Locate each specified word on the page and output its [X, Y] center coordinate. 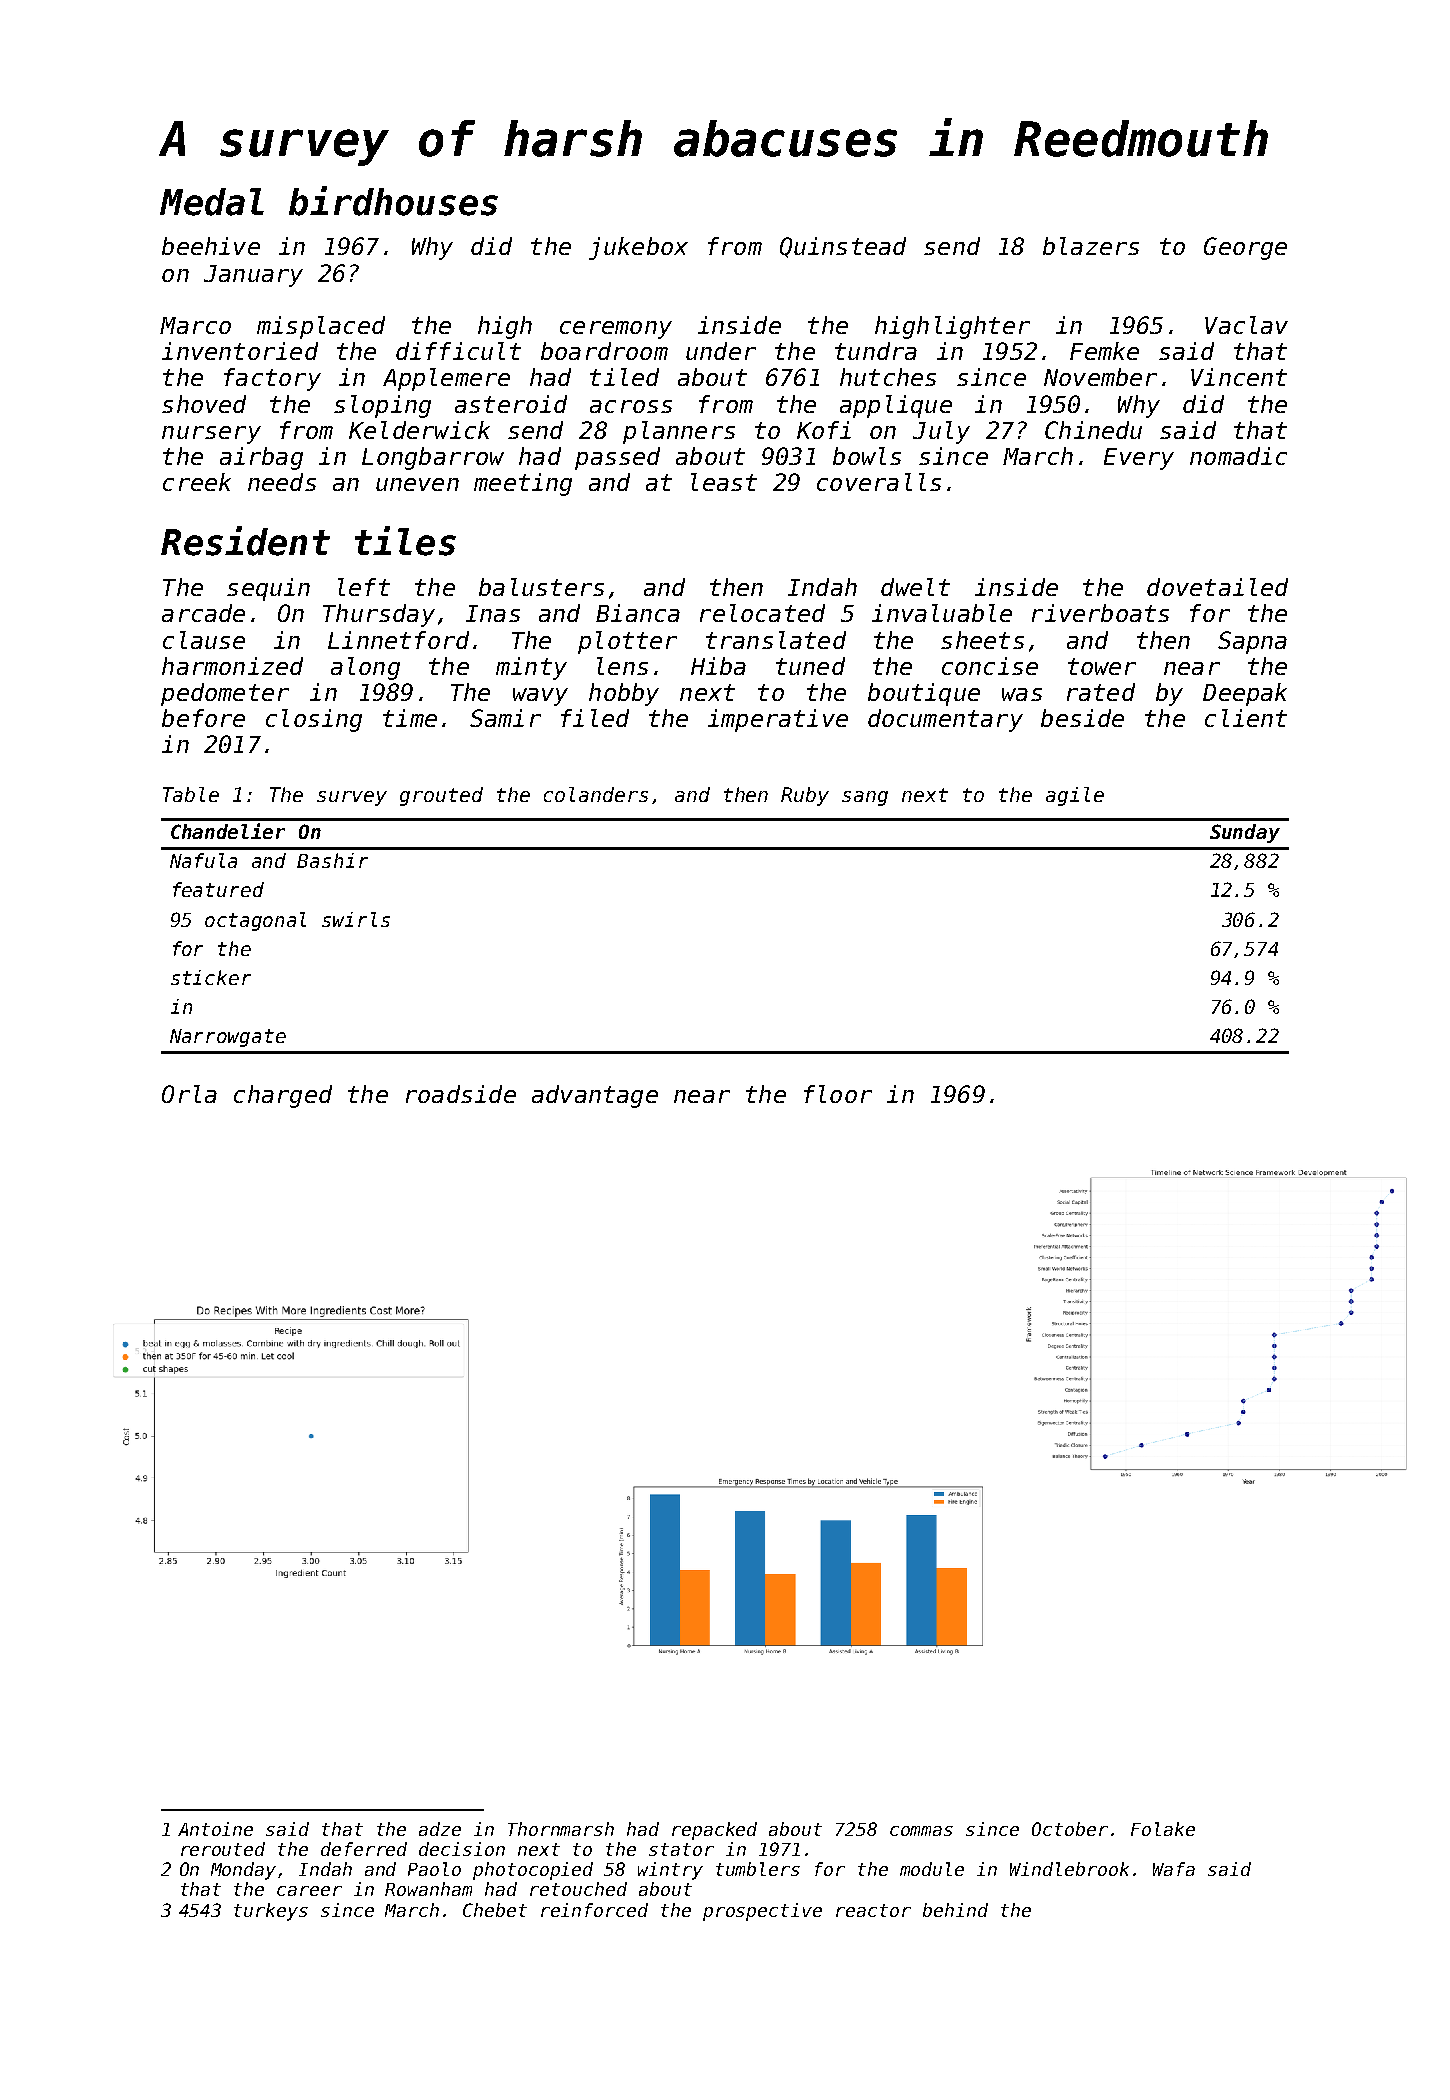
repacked [714, 1831]
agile [1075, 796]
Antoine [215, 1829]
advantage [595, 1096]
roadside [461, 1094]
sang [865, 798]
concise [990, 666]
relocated [762, 613]
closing [314, 720]
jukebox [638, 248]
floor [838, 1094]
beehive [211, 246]
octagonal [255, 921]
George [1245, 248]
